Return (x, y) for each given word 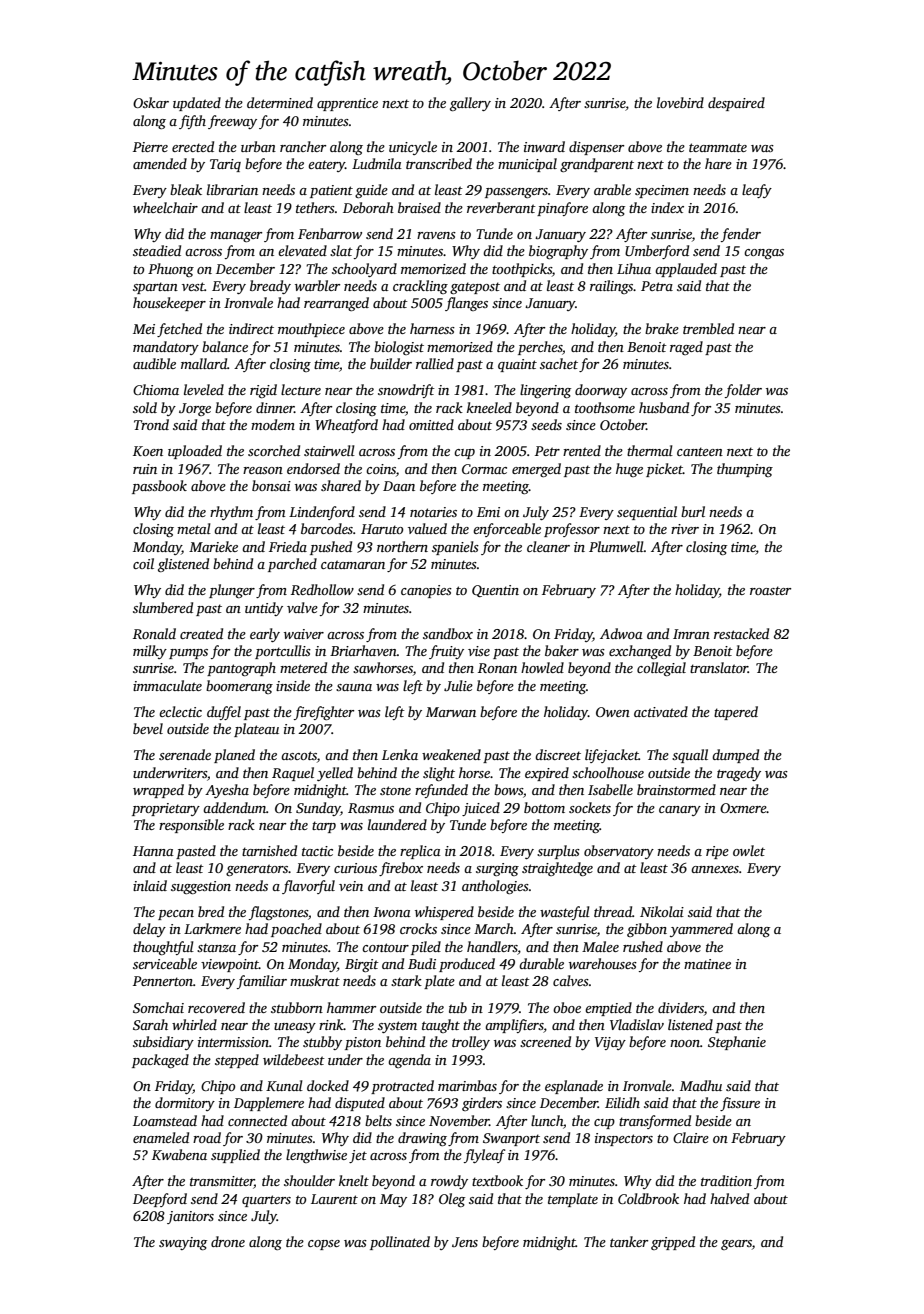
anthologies (495, 887)
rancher (303, 146)
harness (432, 328)
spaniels (455, 548)
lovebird (680, 102)
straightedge (557, 869)
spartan (155, 288)
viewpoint (230, 965)
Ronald (154, 633)
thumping (745, 470)
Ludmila (377, 163)
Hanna (153, 851)
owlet (749, 850)
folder (743, 391)
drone (228, 1241)
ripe (717, 852)
